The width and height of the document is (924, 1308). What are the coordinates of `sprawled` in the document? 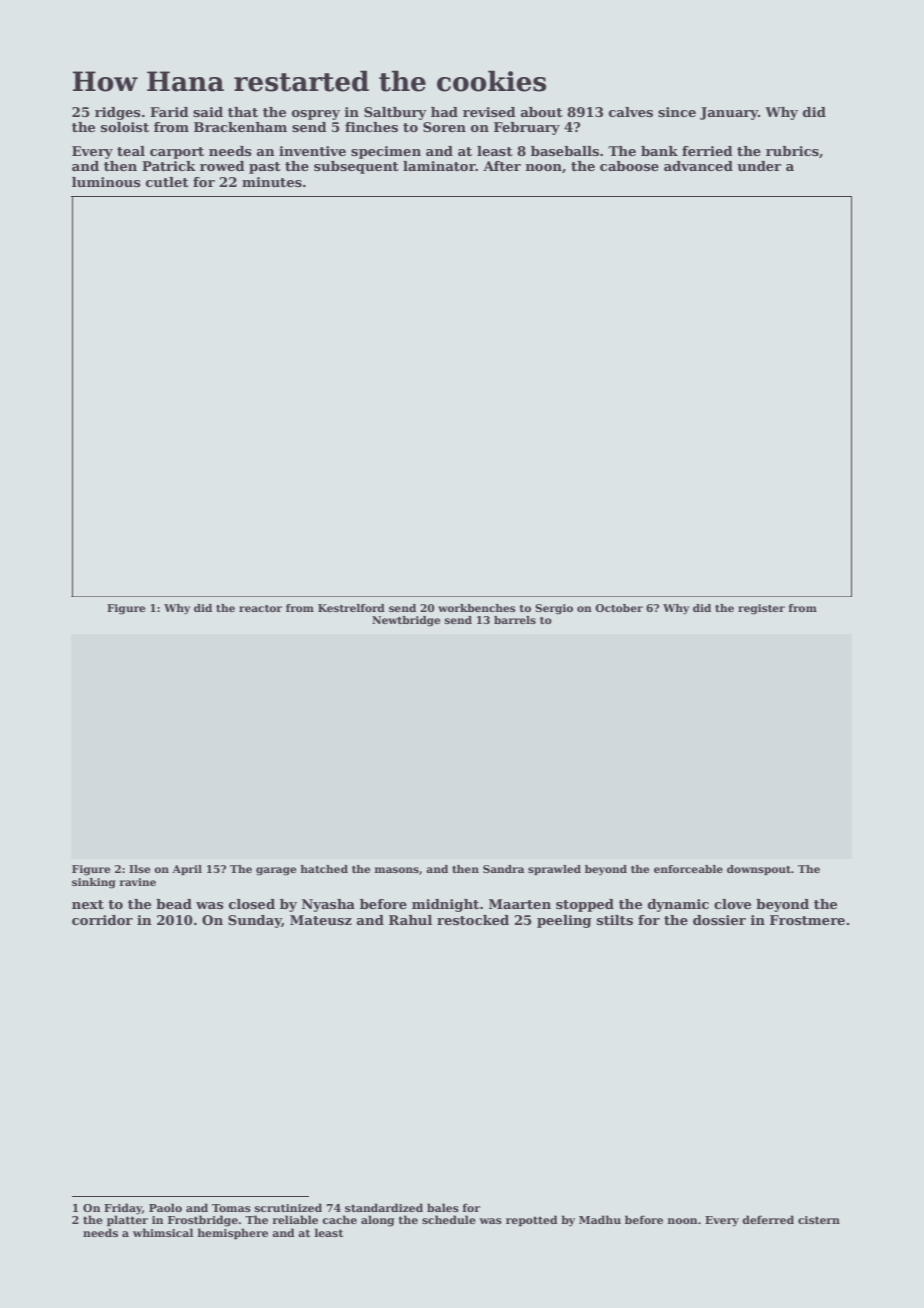 It's located at (554, 870).
